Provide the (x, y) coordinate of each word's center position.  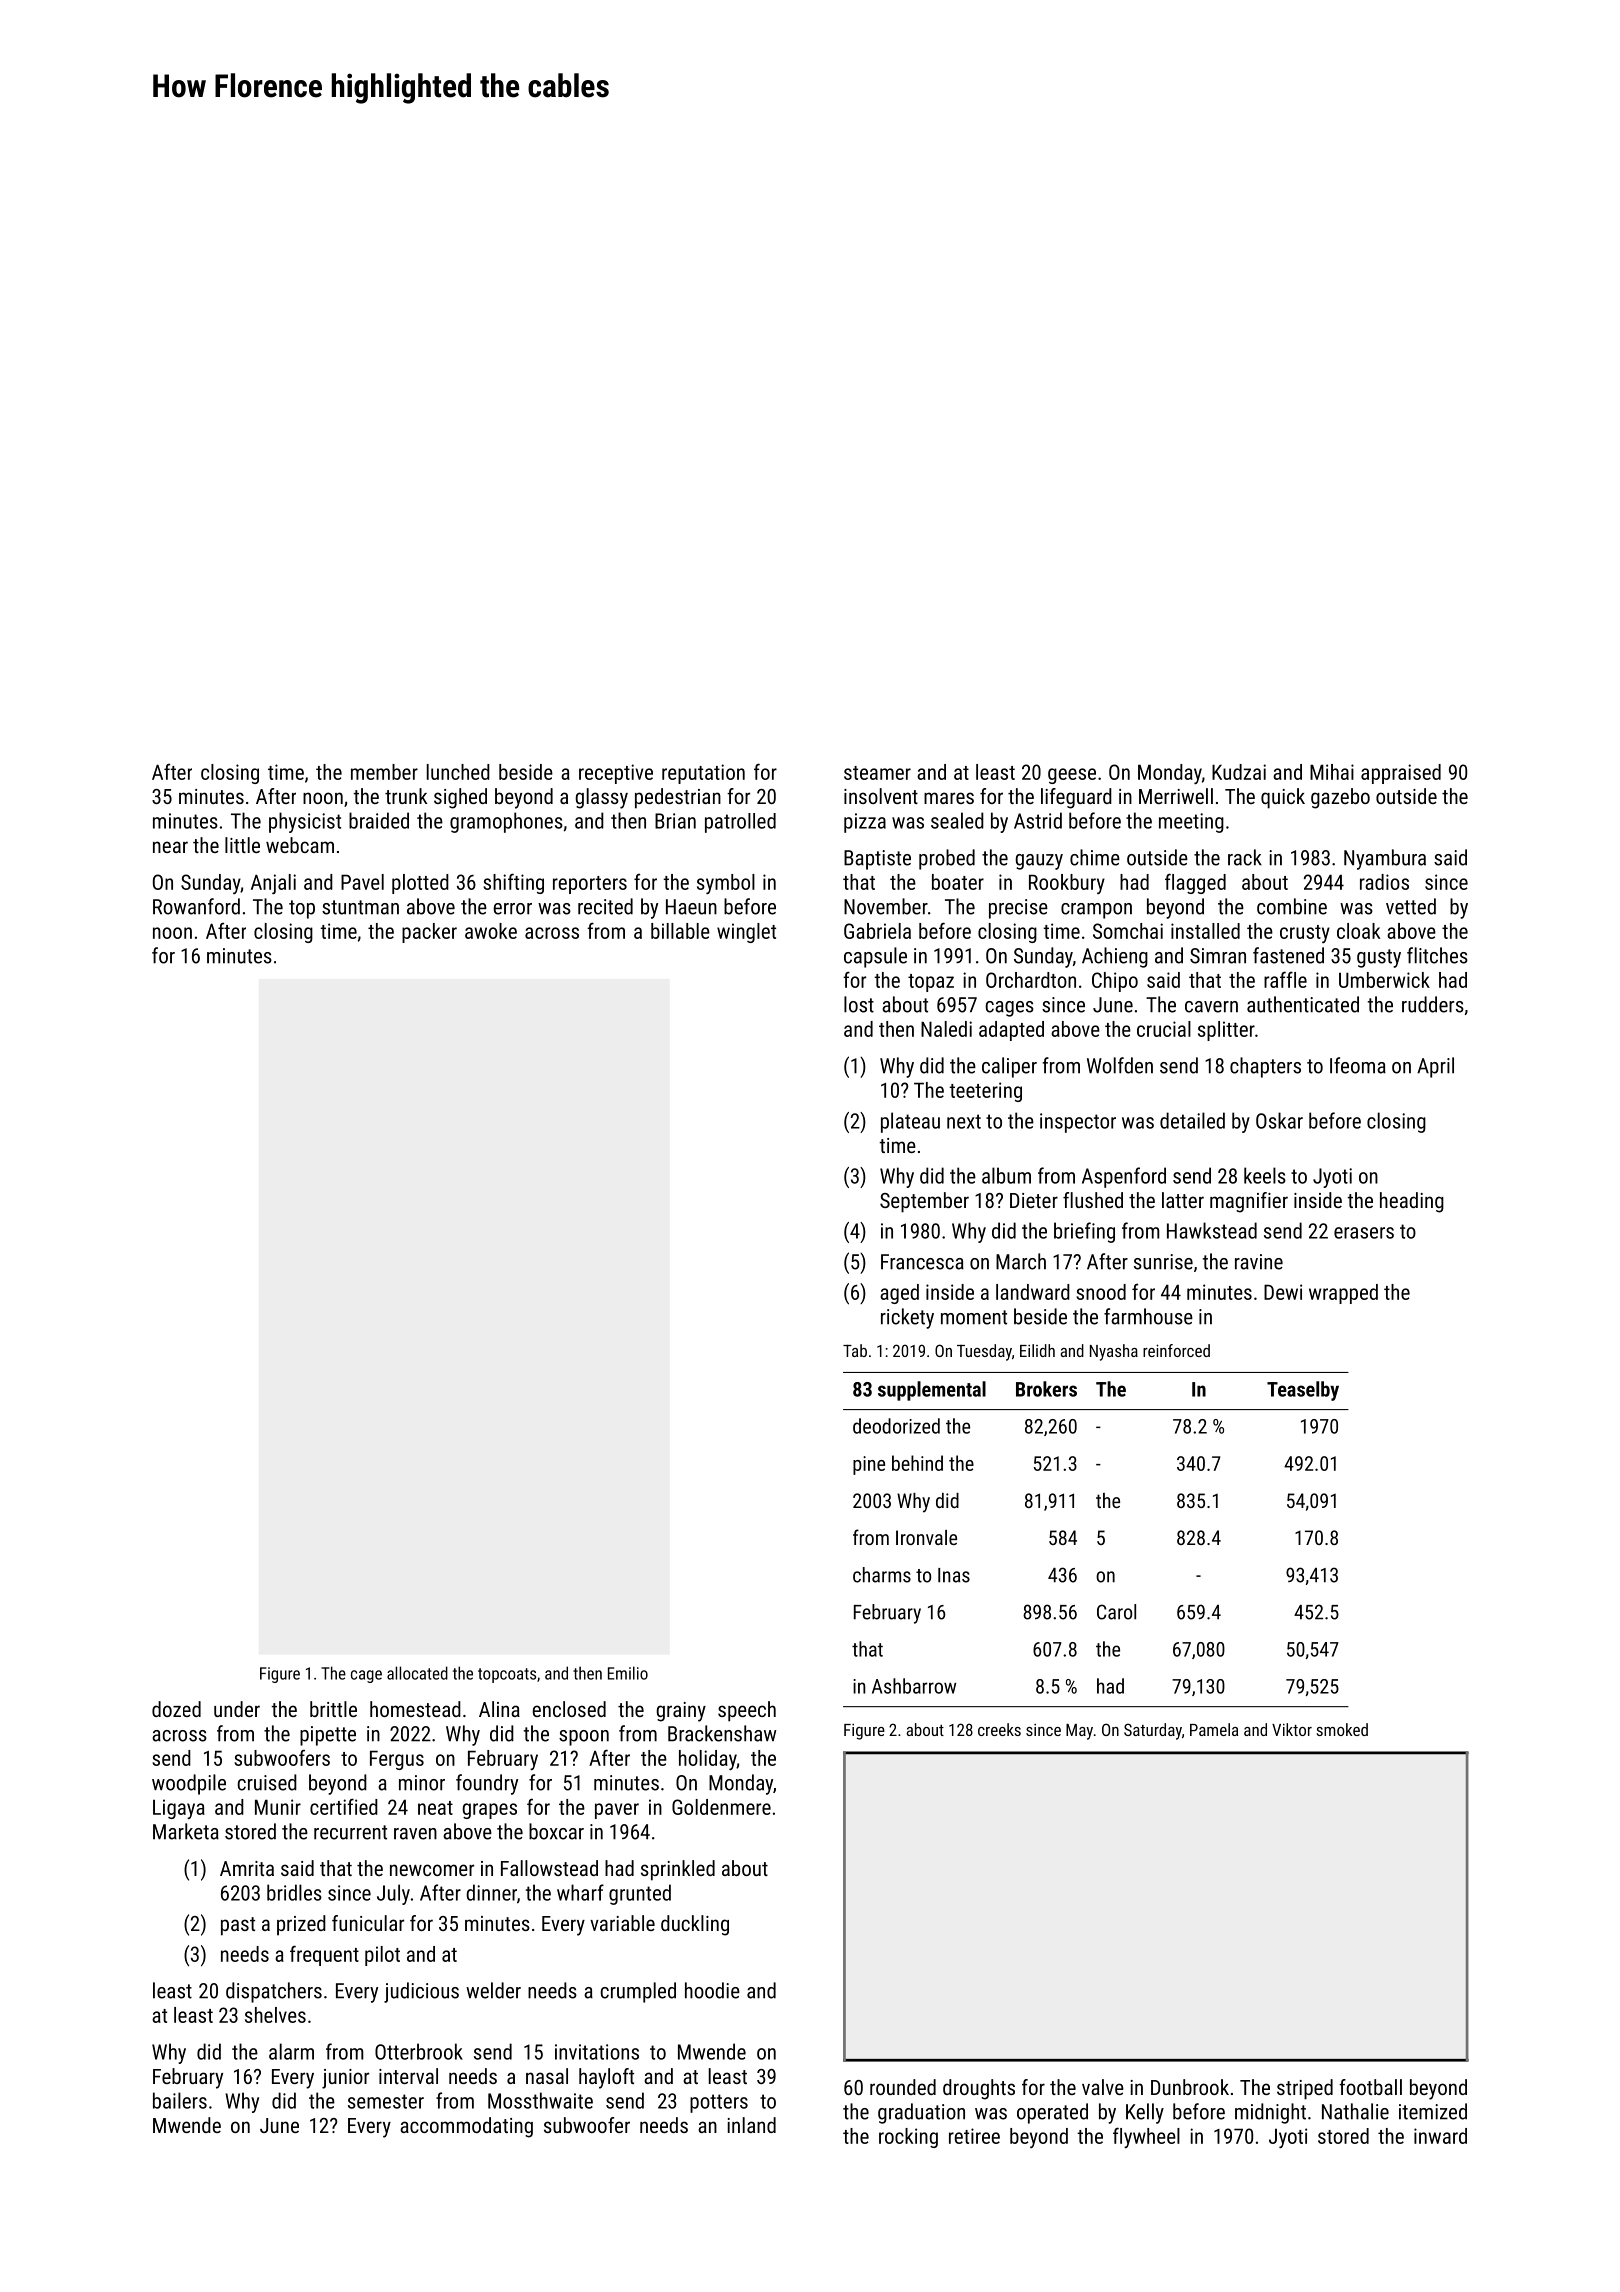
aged (899, 1294)
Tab (855, 1350)
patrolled (740, 823)
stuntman (360, 907)
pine (869, 1465)
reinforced (1176, 1350)
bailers (180, 2100)
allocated (417, 1673)
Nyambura (1385, 859)
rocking (908, 2138)
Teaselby (1303, 1391)
